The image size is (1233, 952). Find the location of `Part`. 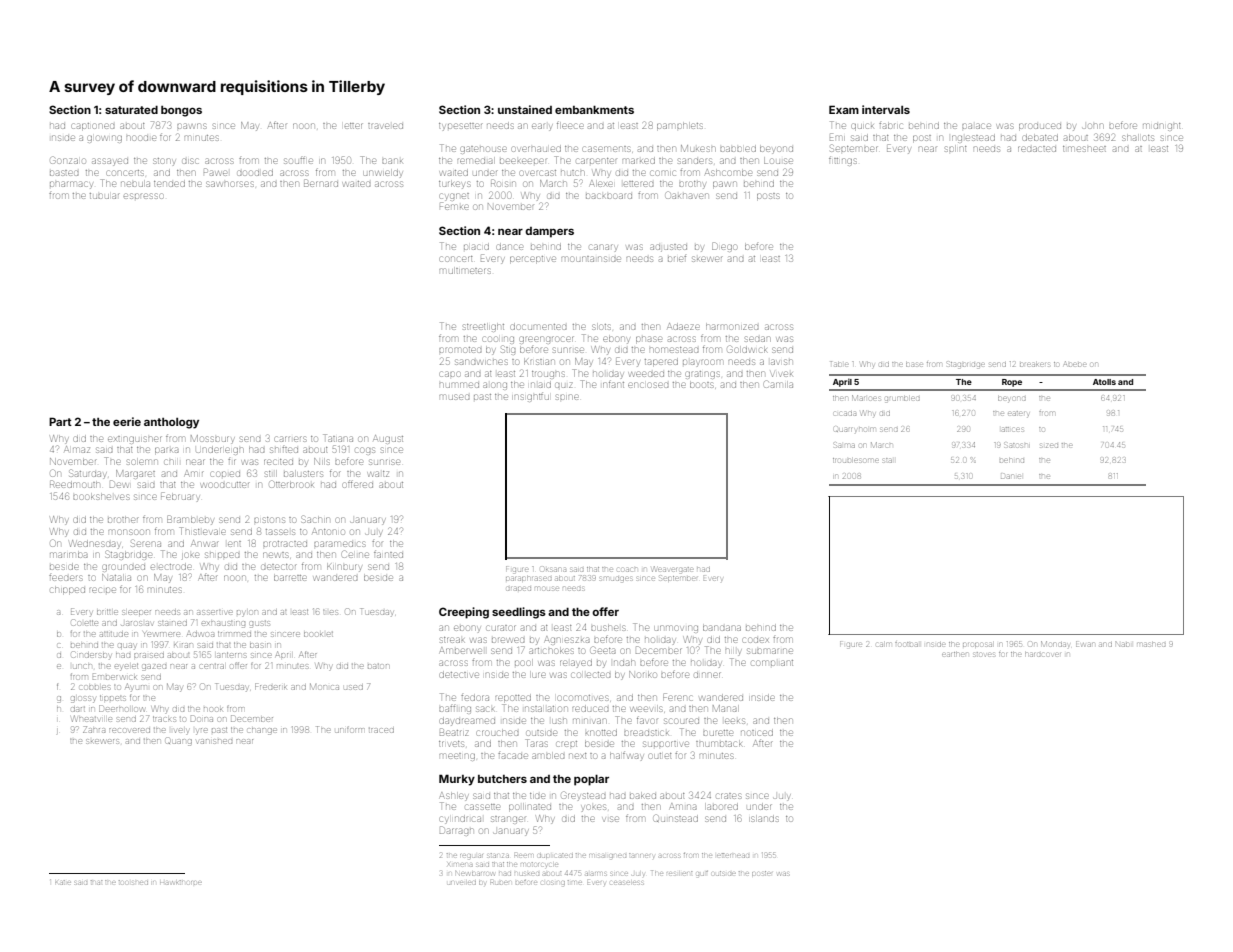

Part is located at coordinates (60, 421).
